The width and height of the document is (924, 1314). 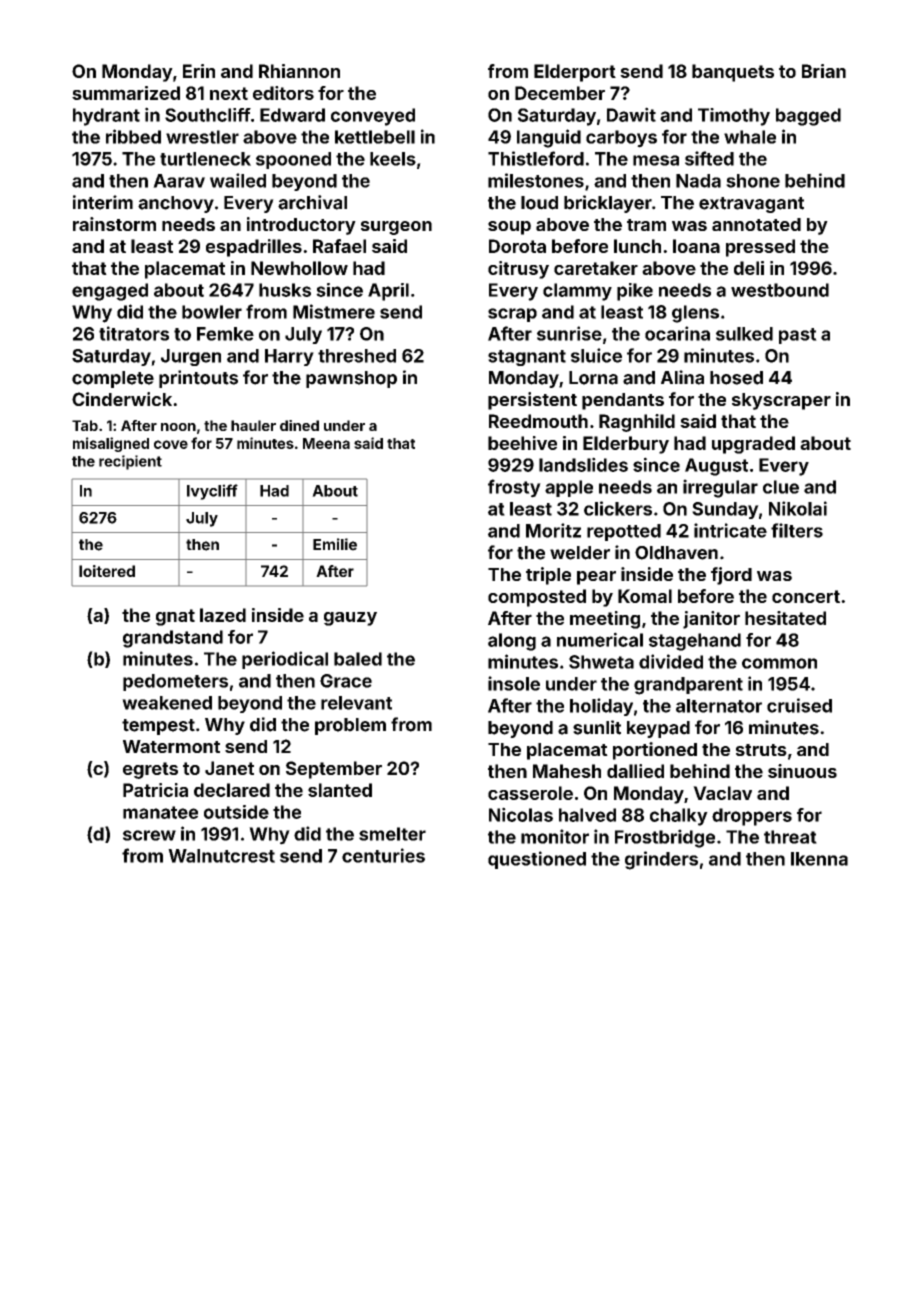 I want to click on Southcliff, so click(x=208, y=115).
